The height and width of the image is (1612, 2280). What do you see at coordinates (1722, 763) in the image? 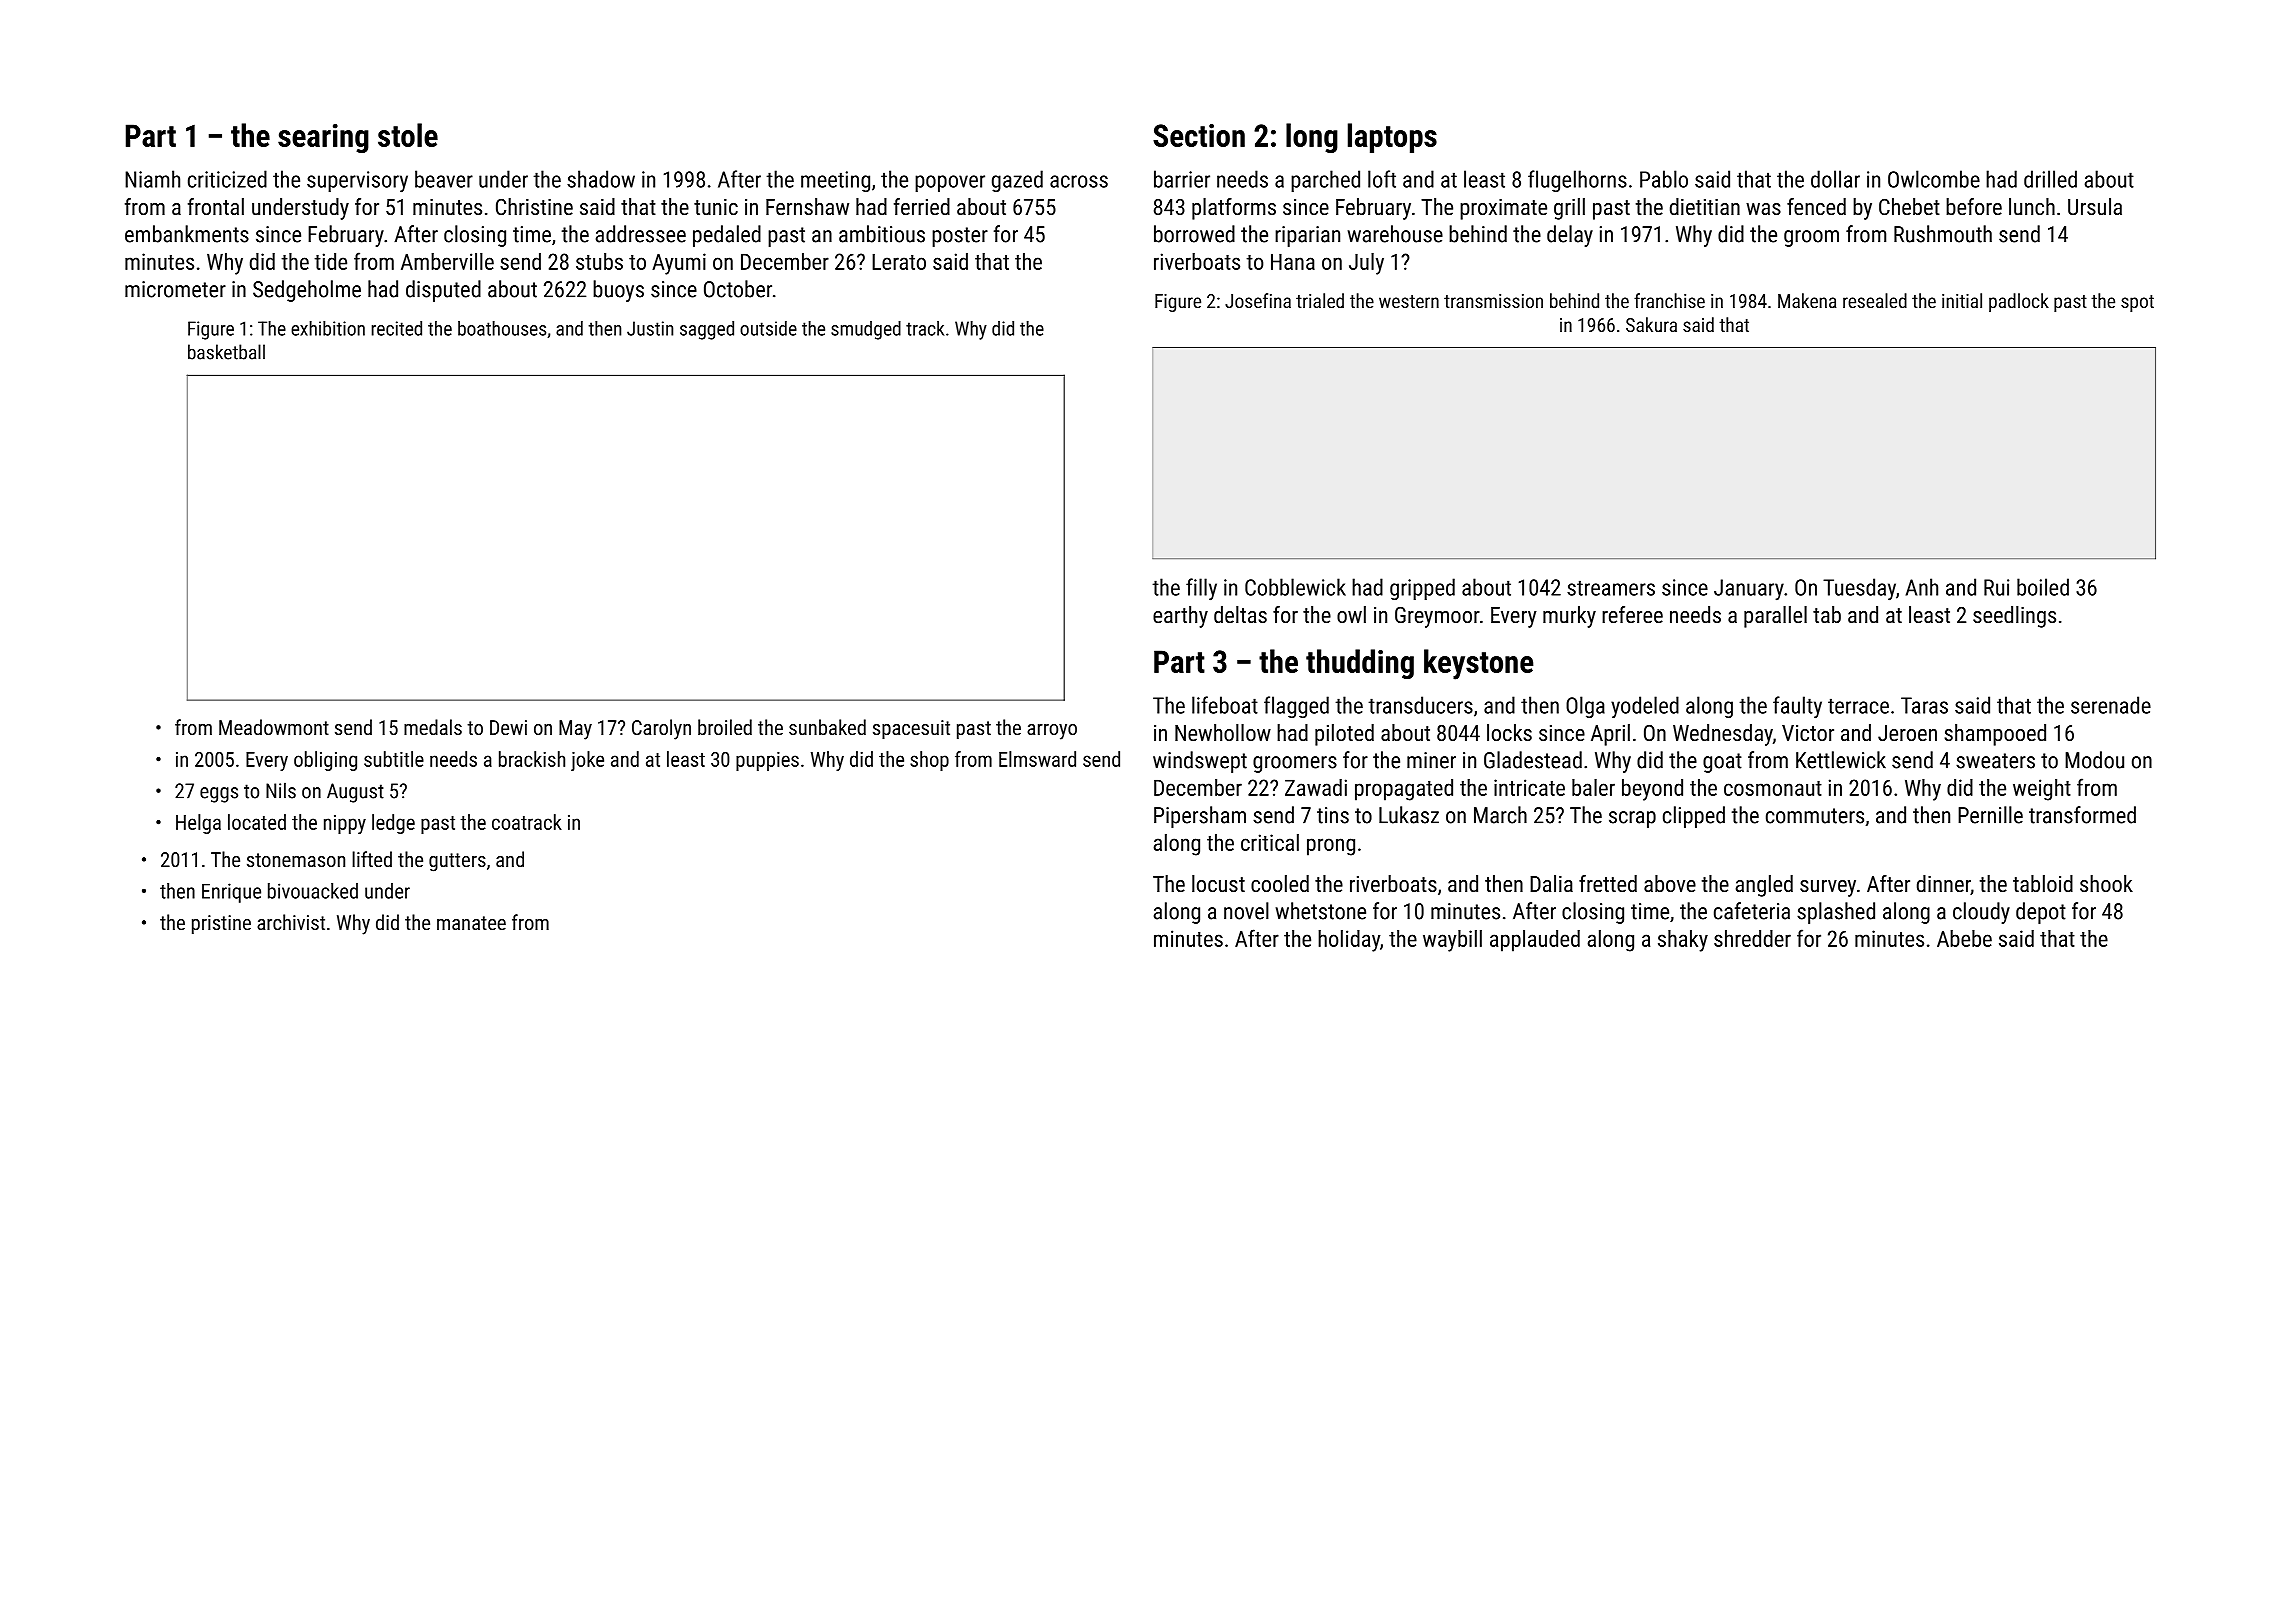
I see `goat` at bounding box center [1722, 763].
